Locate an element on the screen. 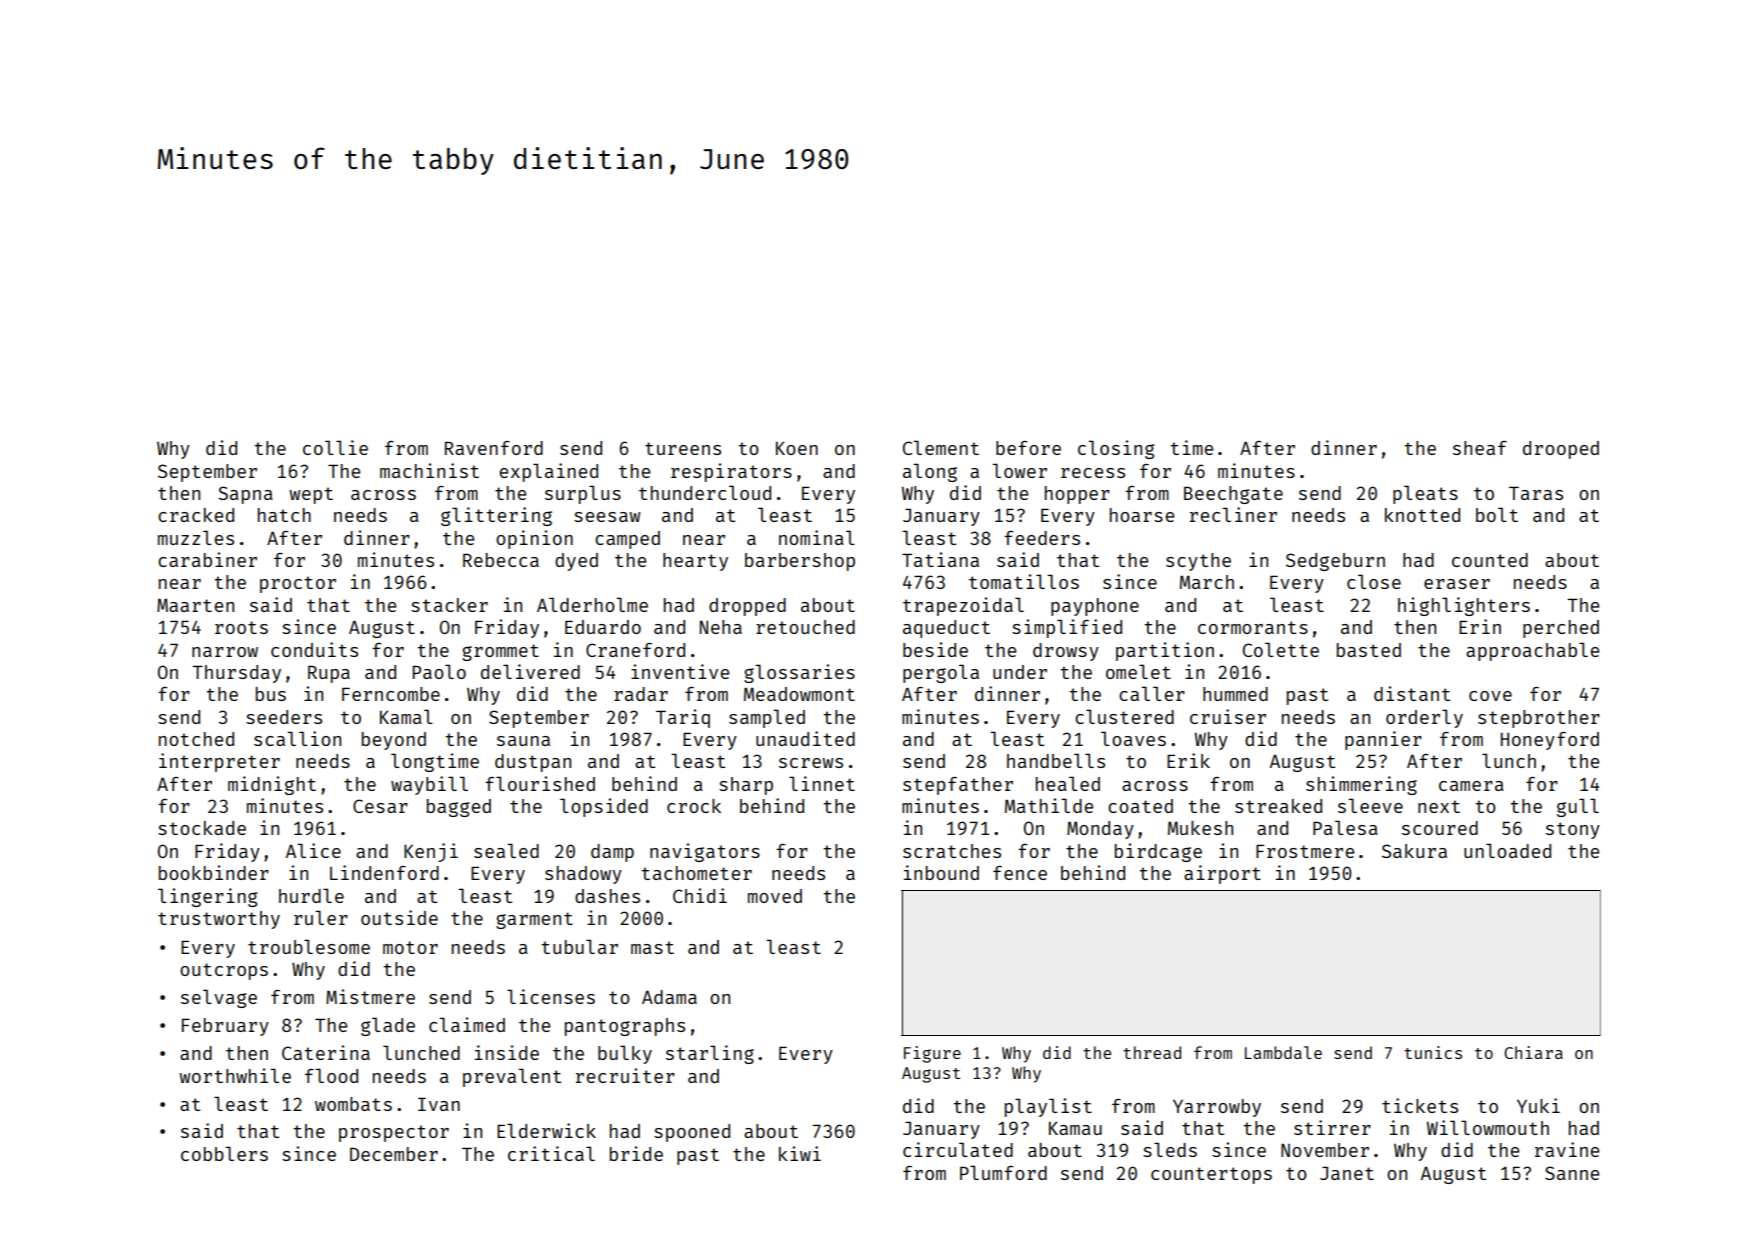  waybill is located at coordinates (429, 785).
